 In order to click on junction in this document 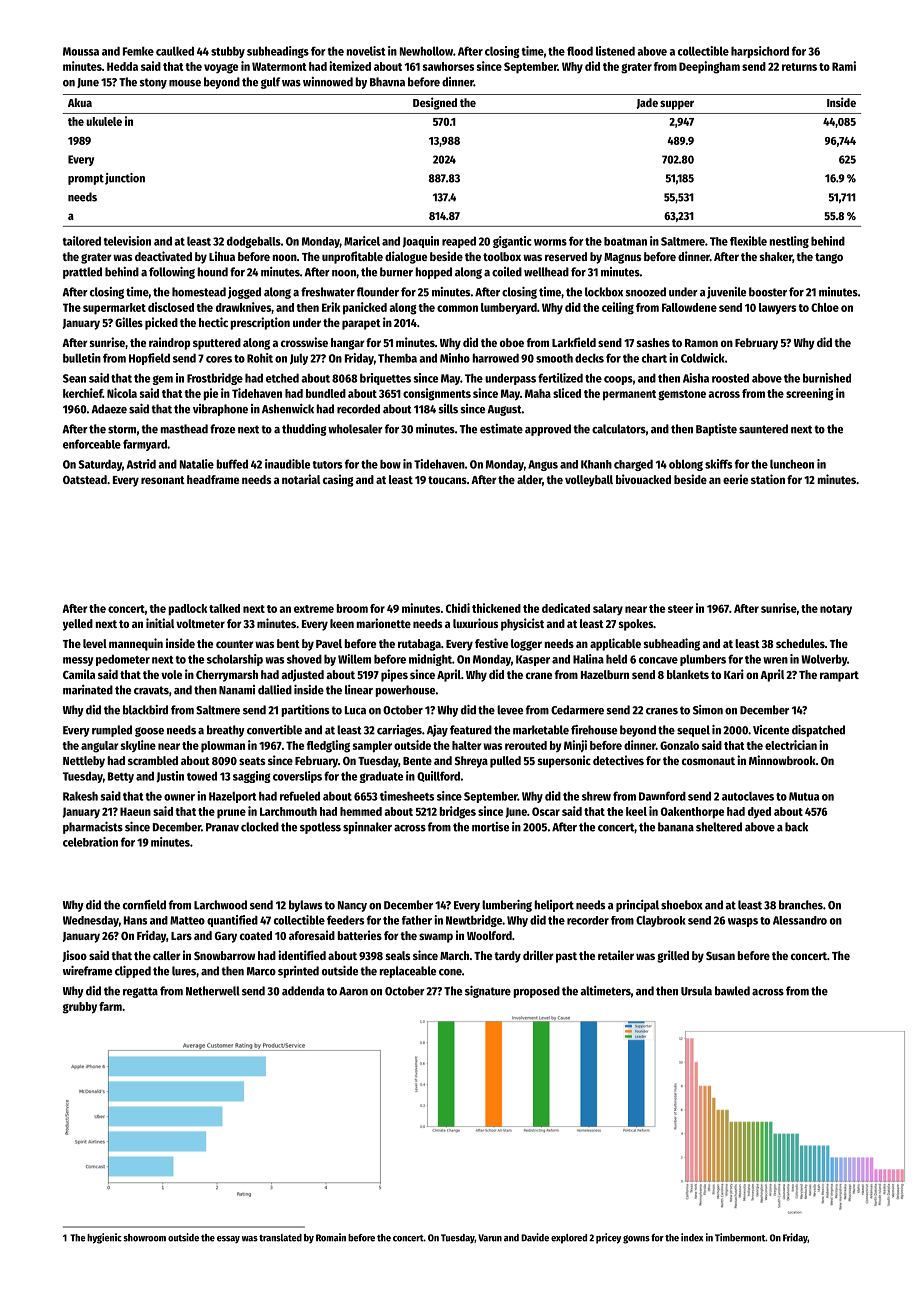, I will do `click(125, 179)`.
